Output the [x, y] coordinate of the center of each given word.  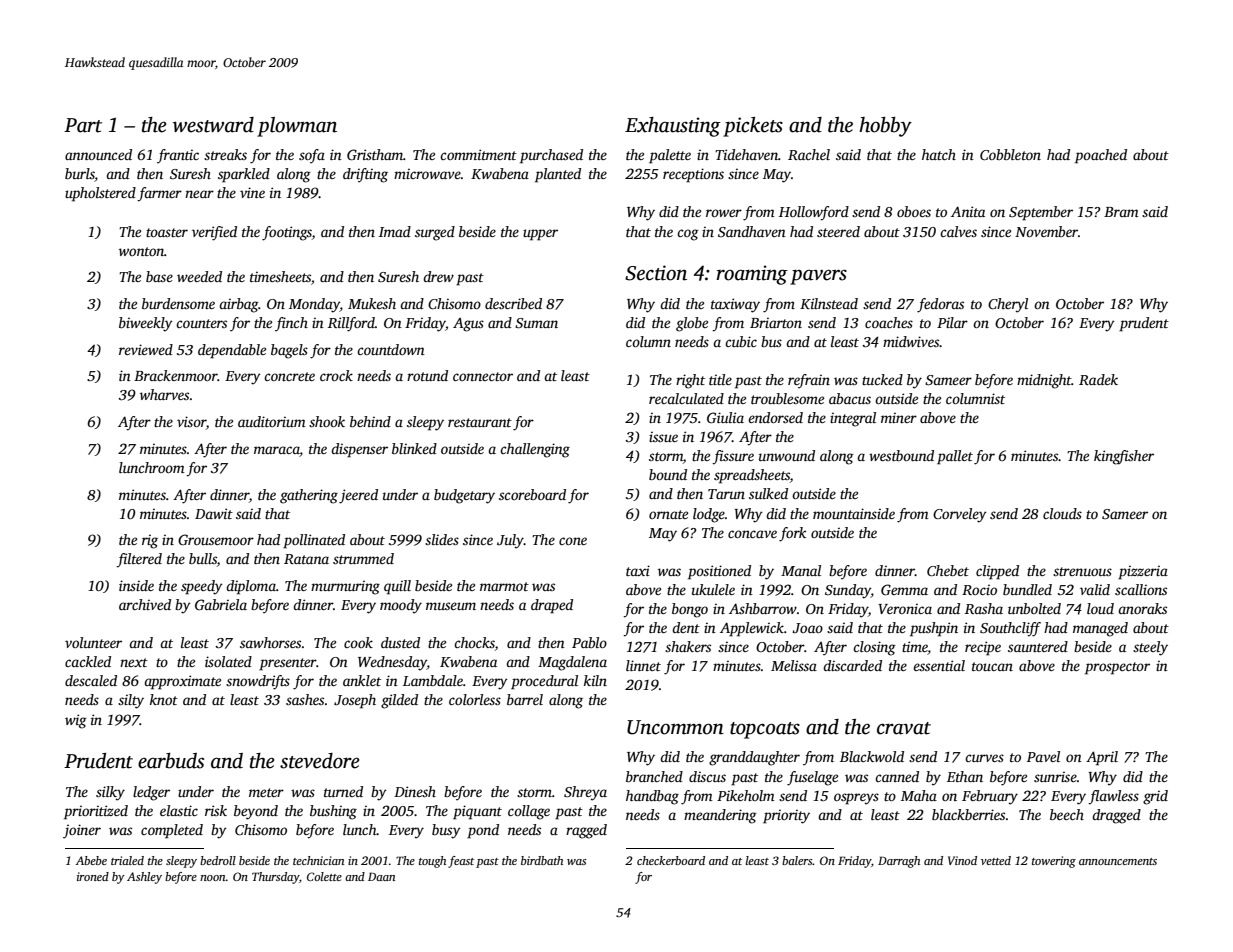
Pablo [589, 642]
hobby [885, 127]
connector [483, 376]
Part [83, 125]
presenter [288, 664]
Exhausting [673, 127]
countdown [391, 349]
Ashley [144, 878]
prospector [1117, 668]
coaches [889, 322]
